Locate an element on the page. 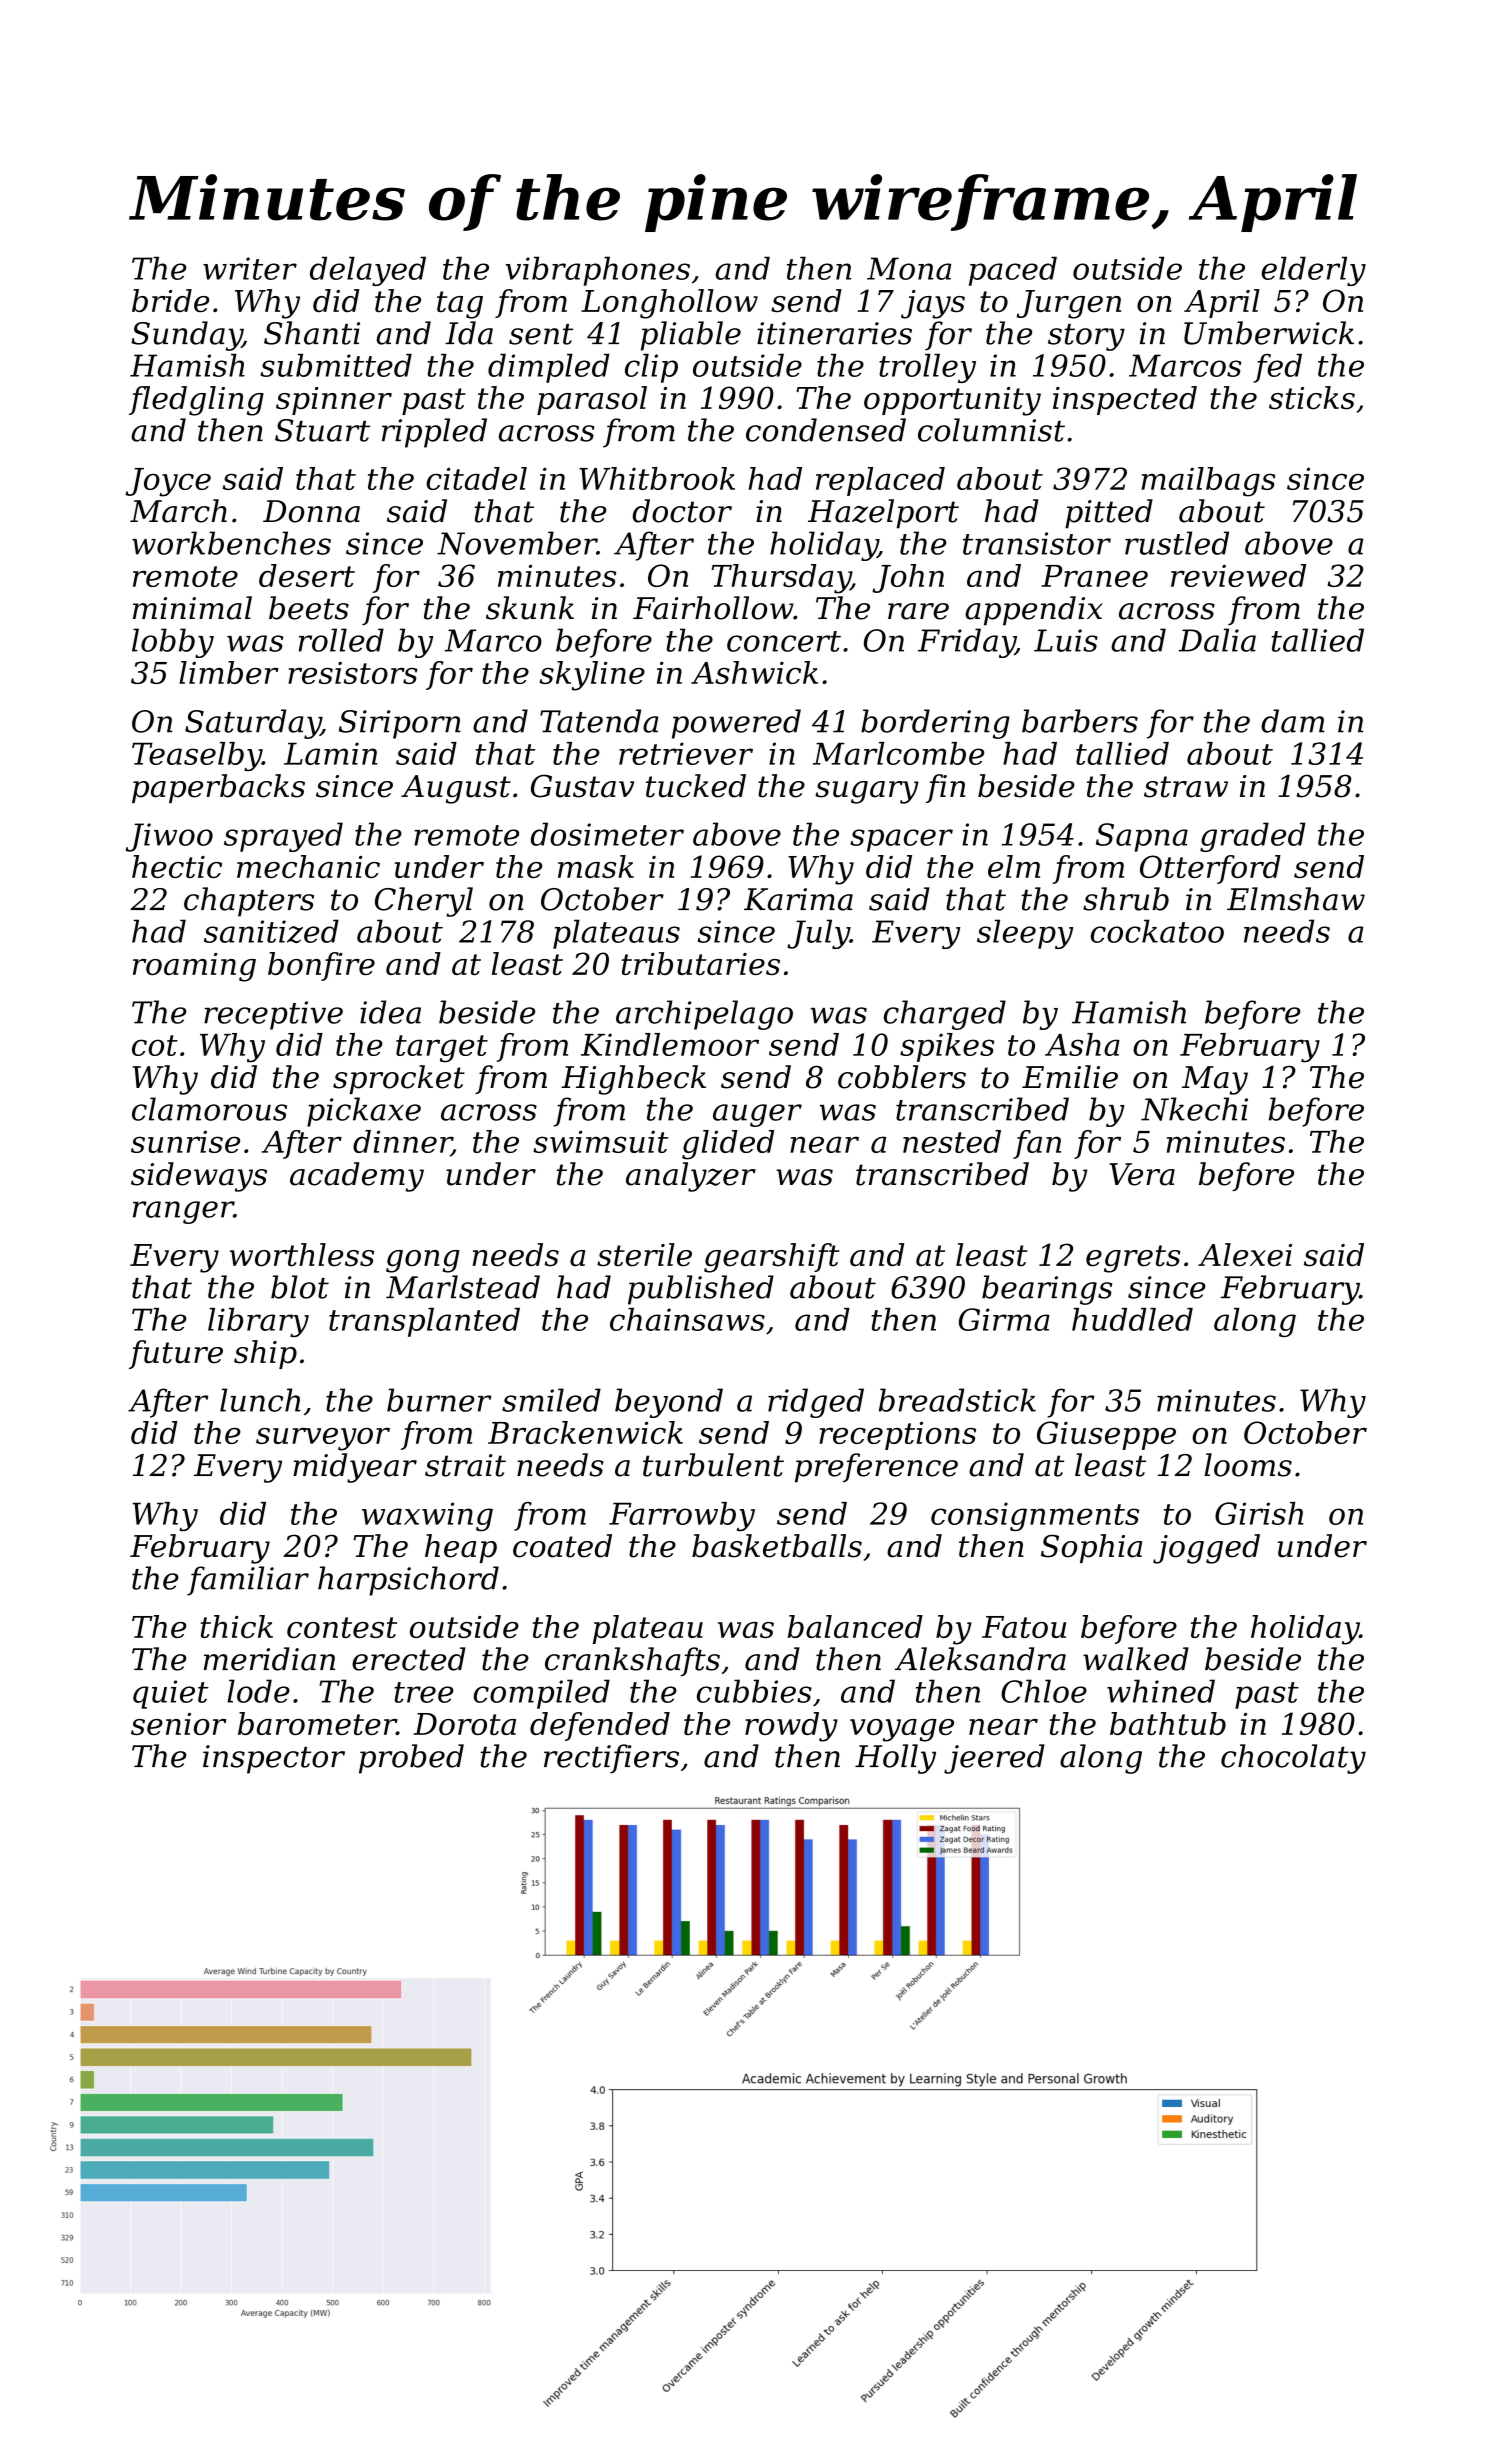  library is located at coordinates (258, 1322).
